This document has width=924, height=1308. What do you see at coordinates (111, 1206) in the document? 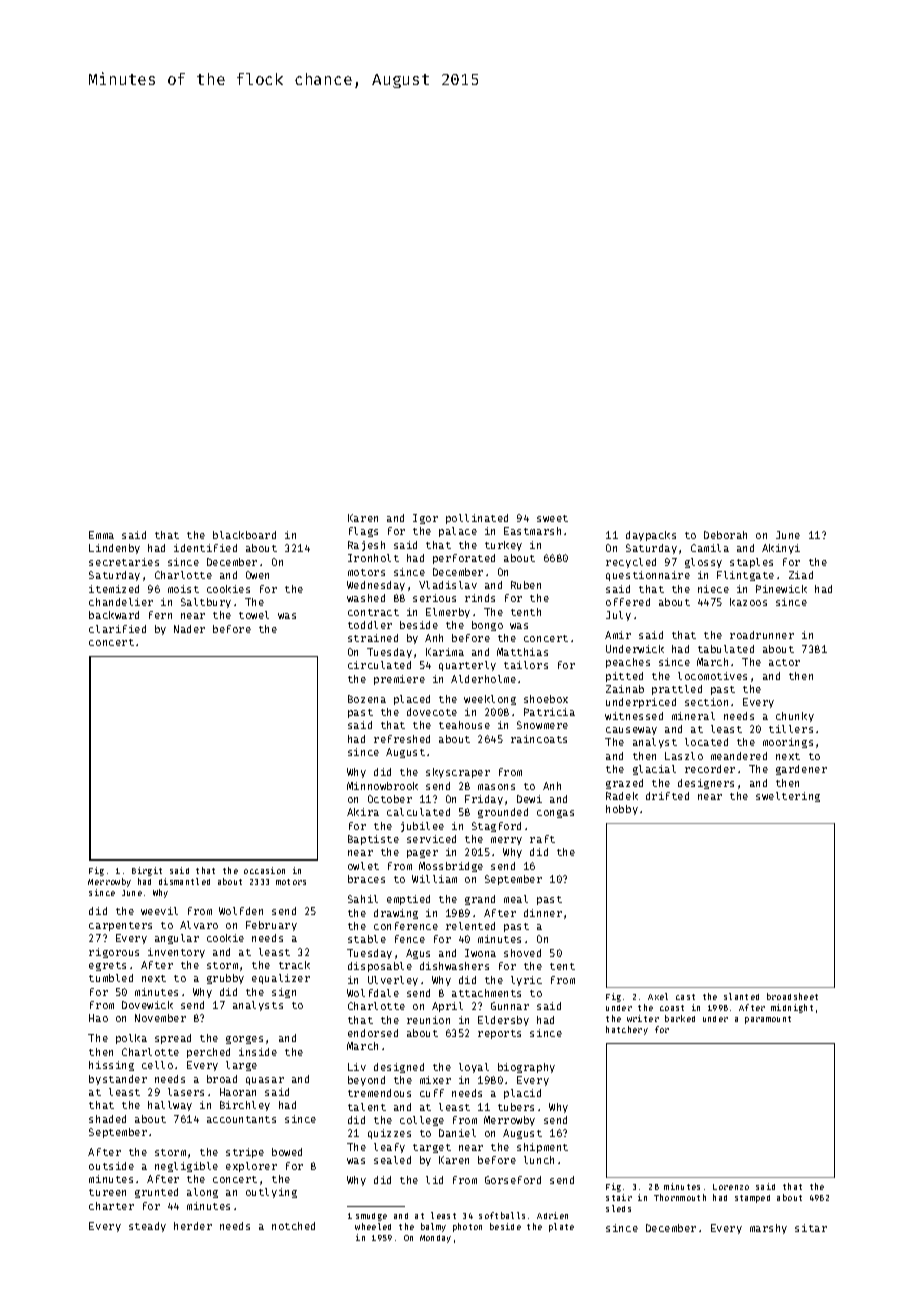
I see `charter` at bounding box center [111, 1206].
